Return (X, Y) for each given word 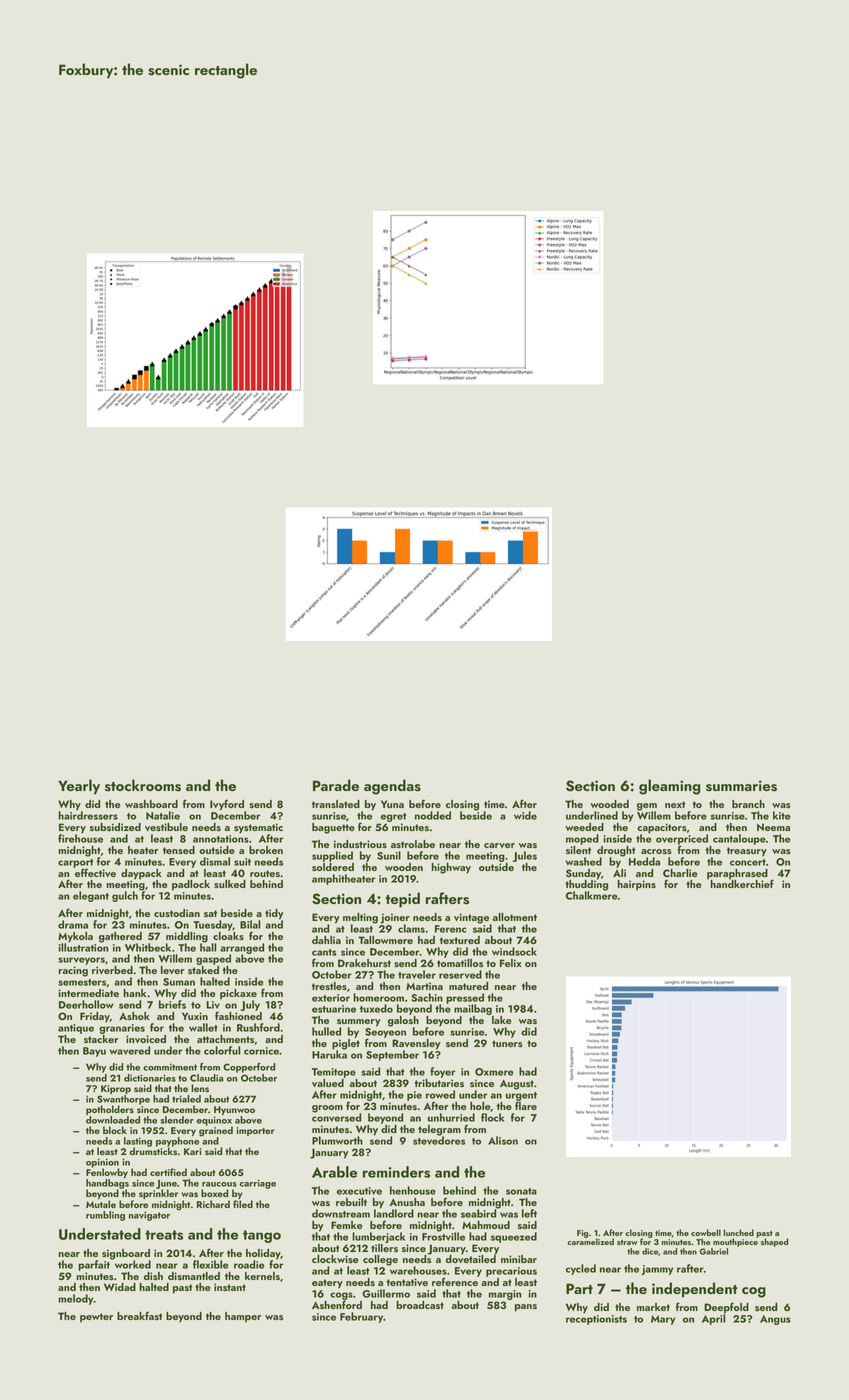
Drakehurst (364, 963)
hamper (243, 1317)
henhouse (413, 1190)
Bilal (250, 924)
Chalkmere (592, 895)
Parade (336, 785)
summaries (741, 786)
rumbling (105, 1216)
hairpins (636, 885)
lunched (738, 1232)
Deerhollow (86, 1004)
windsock (514, 951)
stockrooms (143, 785)
